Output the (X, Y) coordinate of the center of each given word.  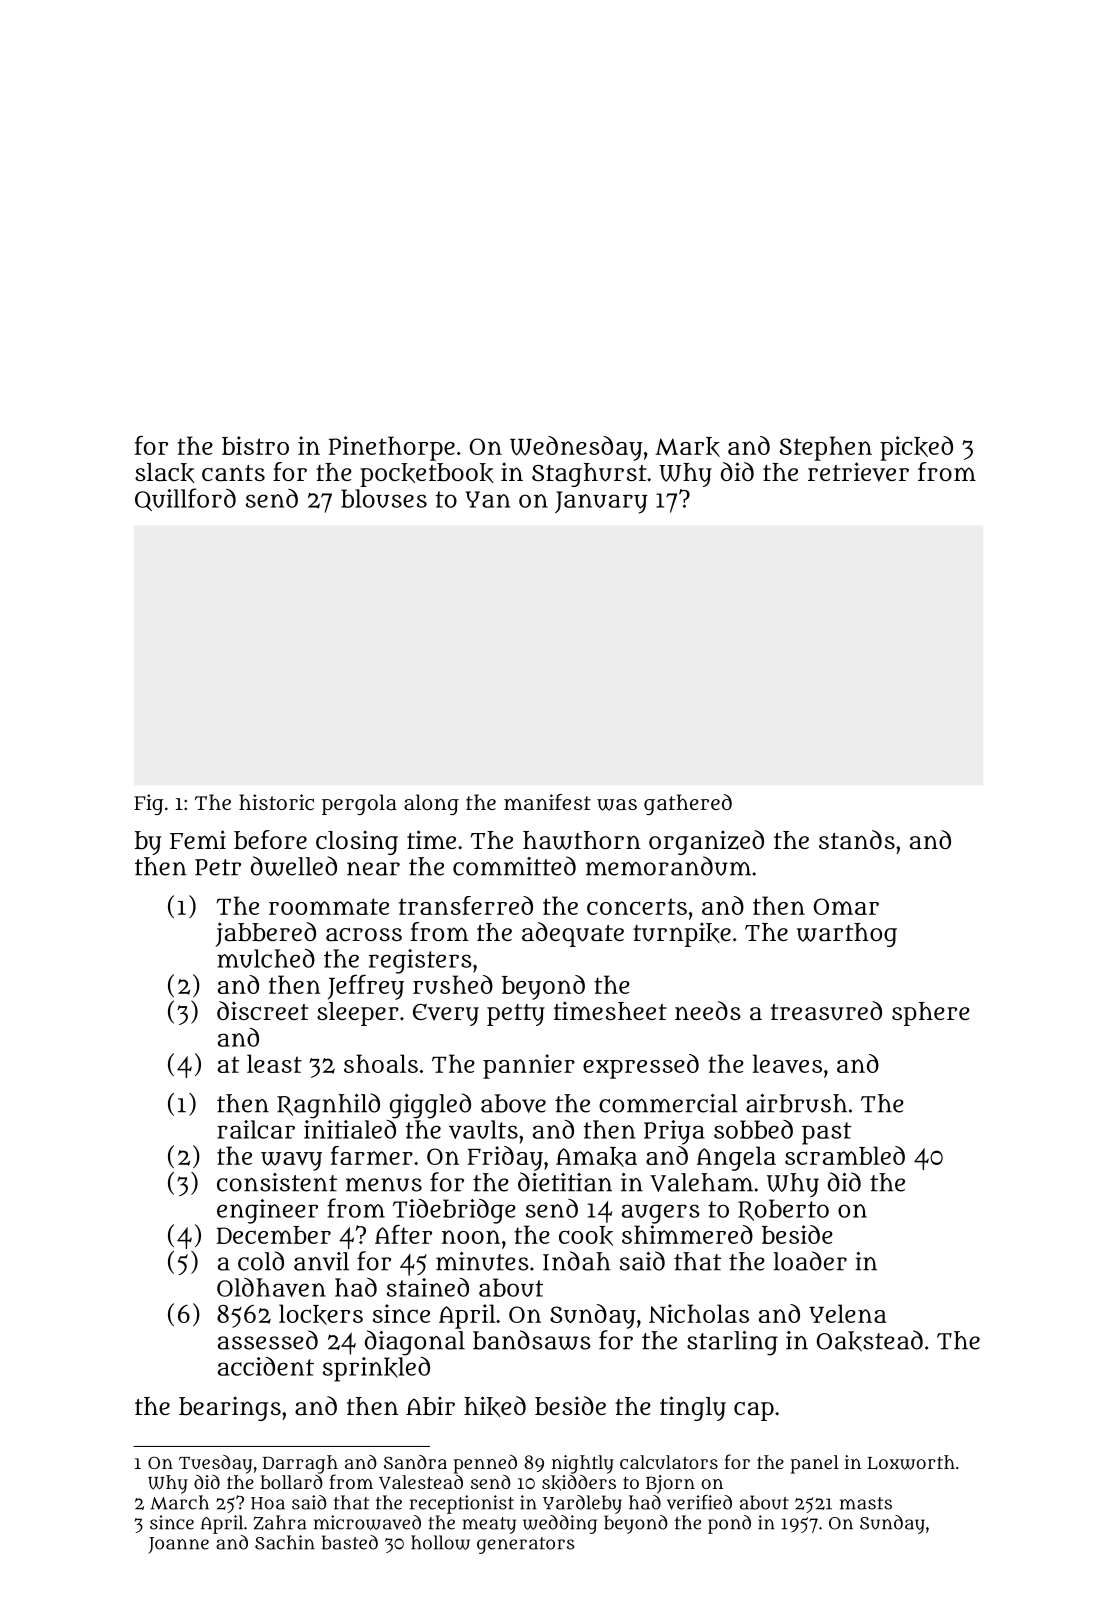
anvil (321, 1261)
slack (165, 473)
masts (866, 1503)
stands (857, 840)
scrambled (845, 1155)
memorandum (668, 866)
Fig (149, 804)
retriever (858, 472)
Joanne (178, 1545)
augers (661, 1214)
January (601, 502)
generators (525, 1545)
